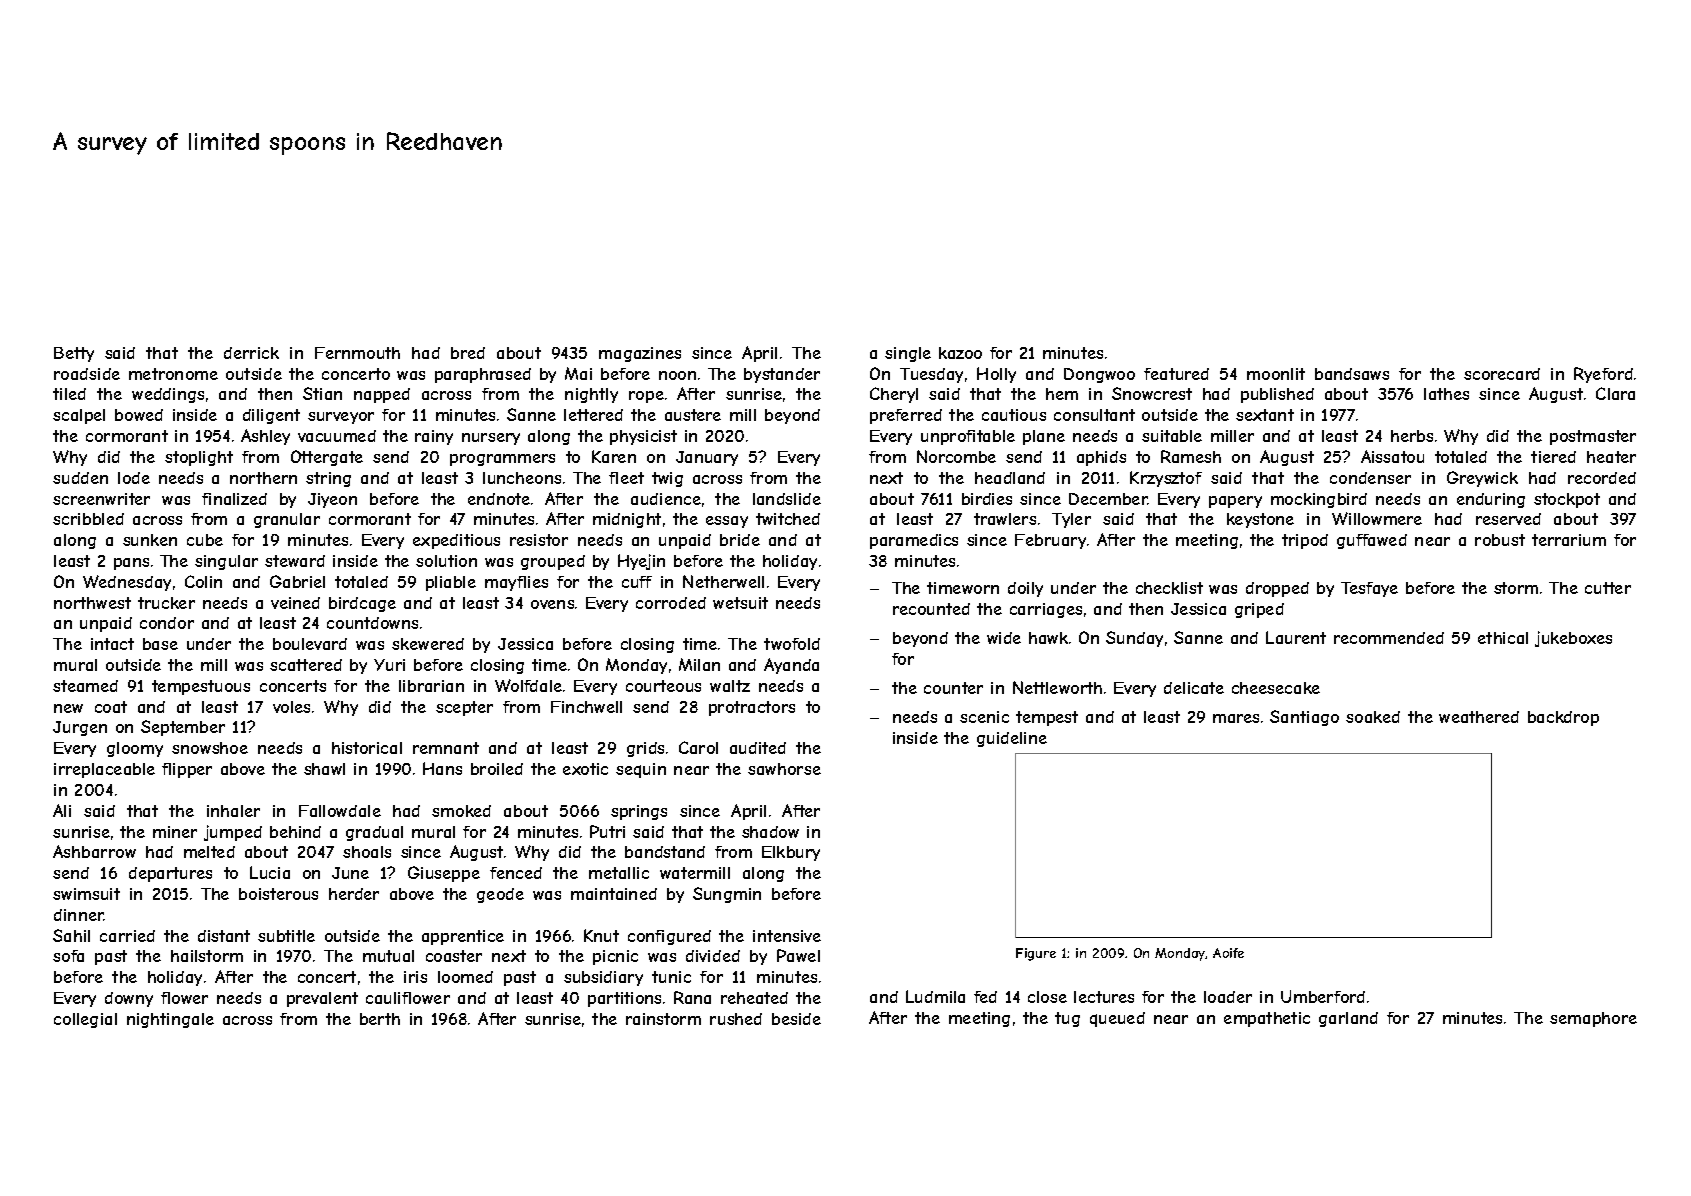 The image size is (1691, 1196). I want to click on apprentice, so click(463, 937).
